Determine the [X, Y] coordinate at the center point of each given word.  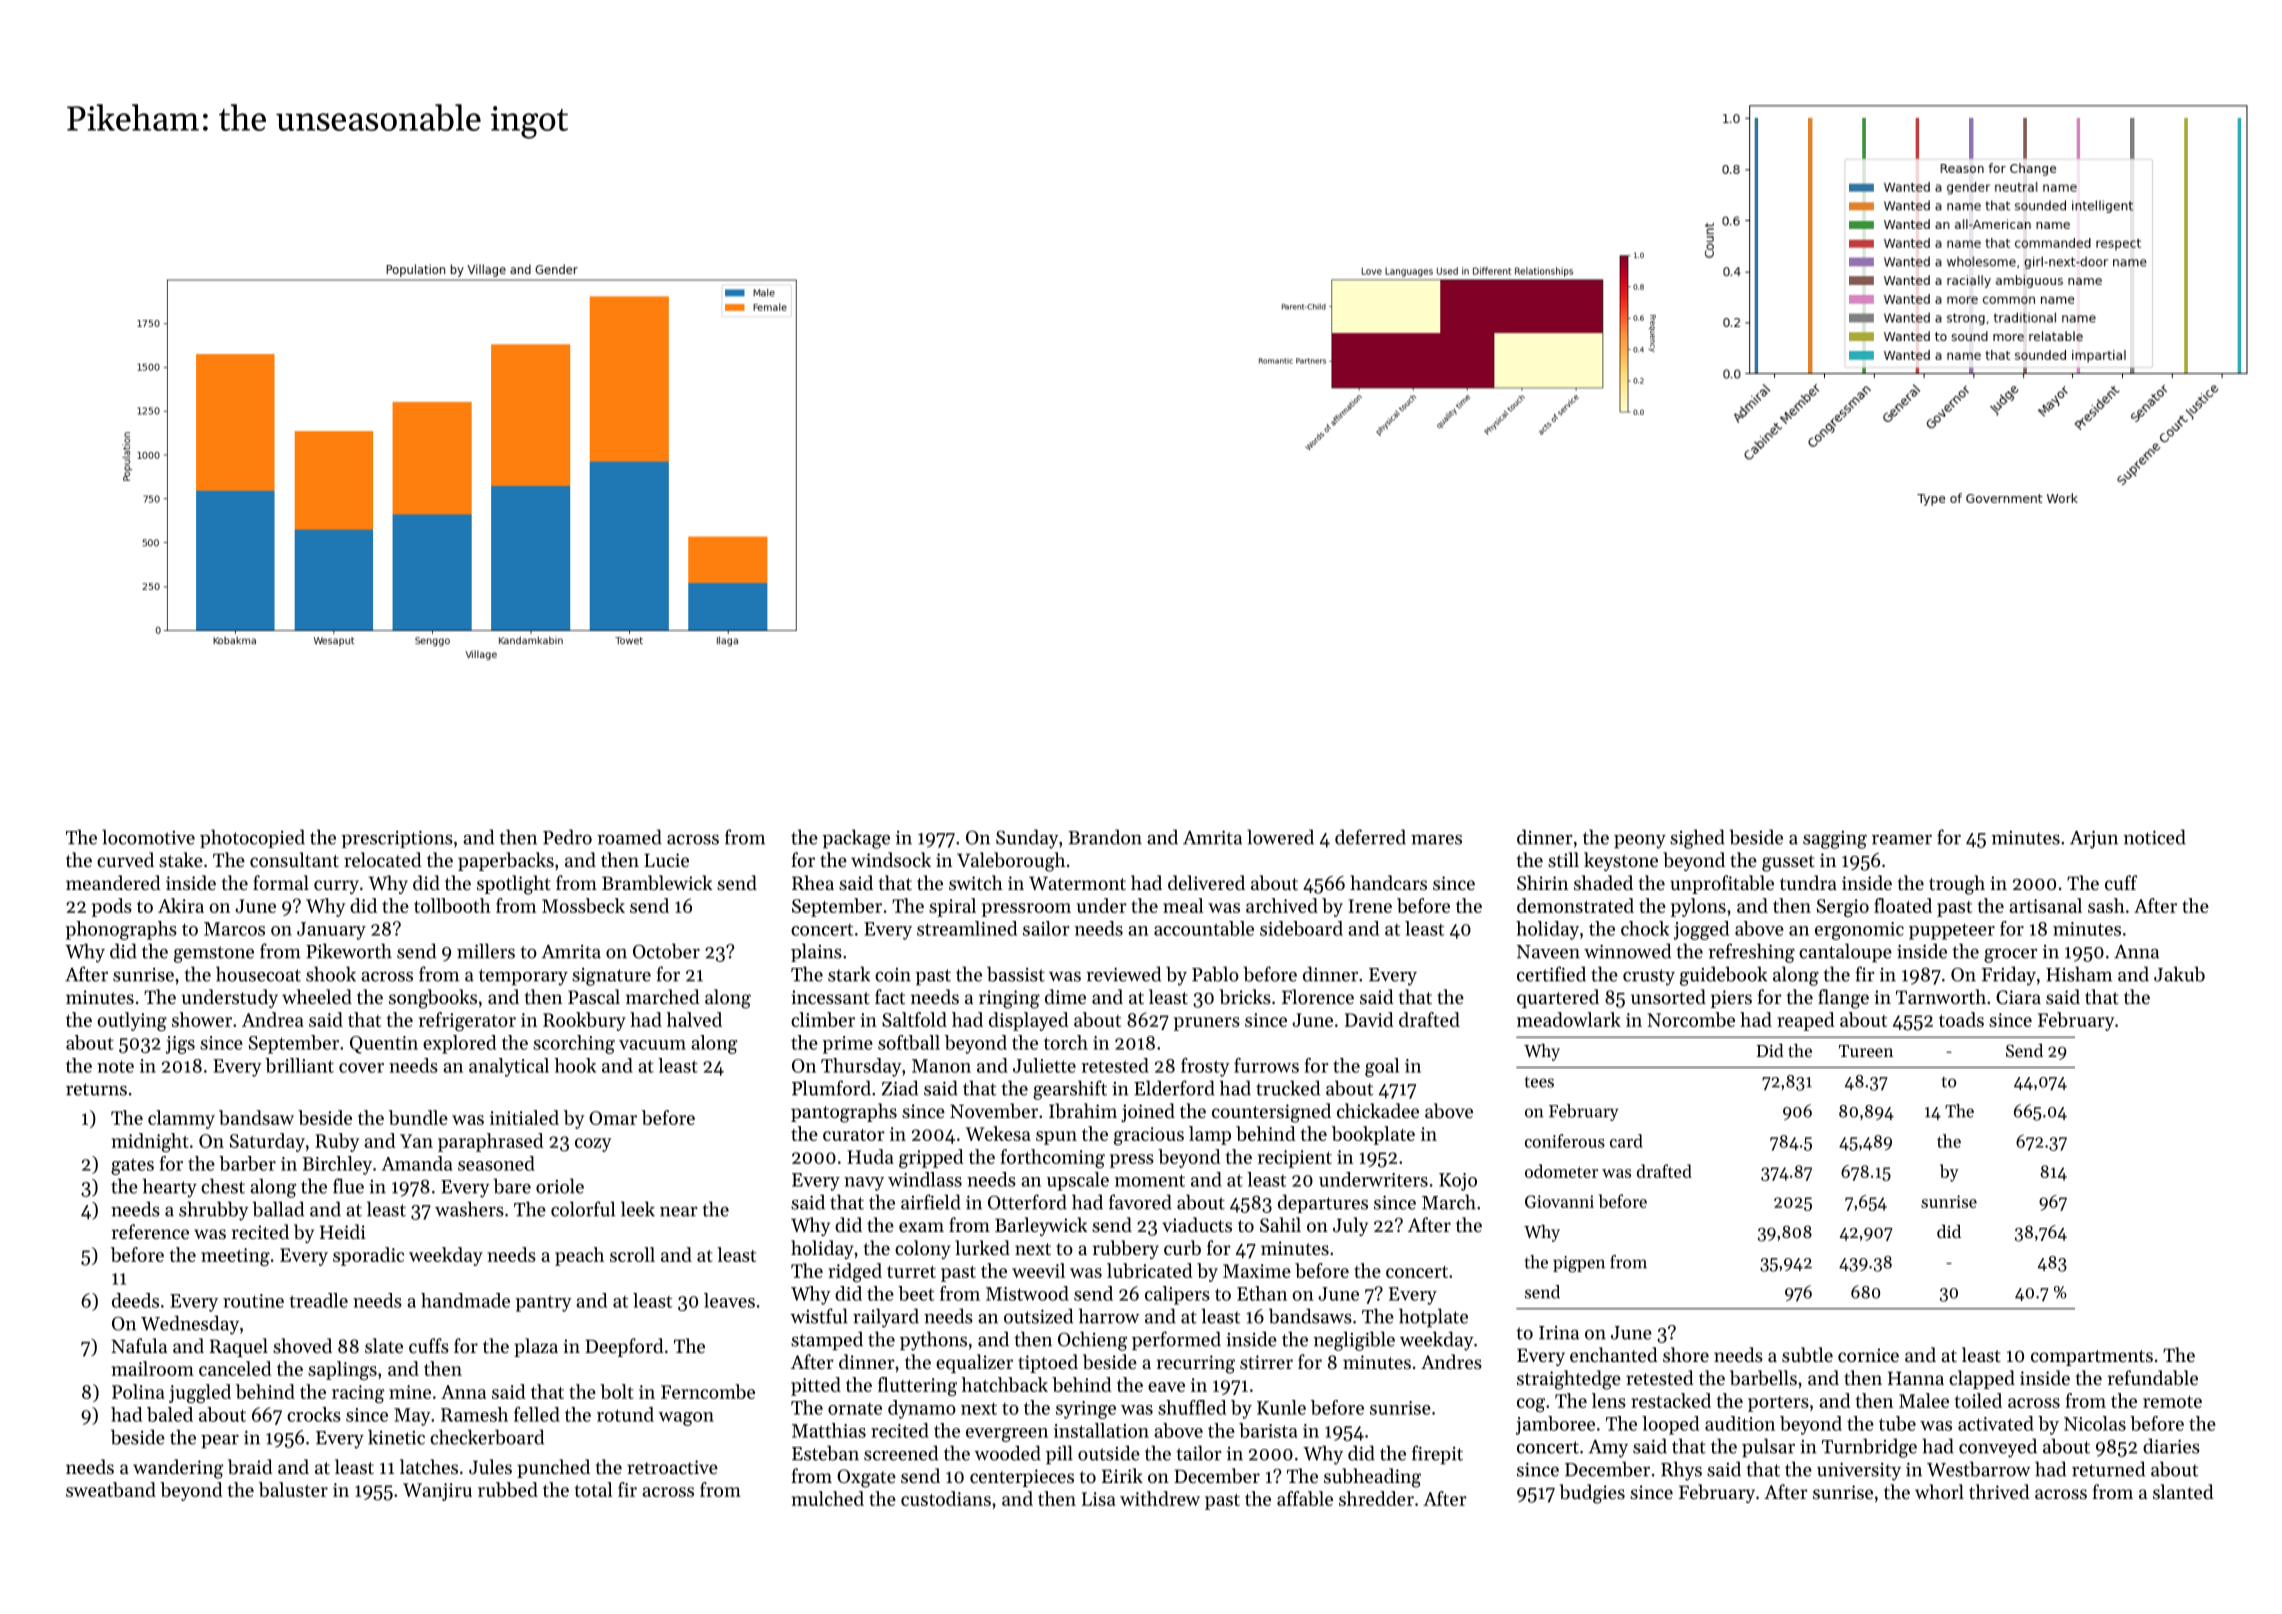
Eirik [1122, 1475]
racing [358, 1394]
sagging [1835, 840]
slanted [2183, 1491]
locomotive [148, 837]
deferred [1370, 837]
